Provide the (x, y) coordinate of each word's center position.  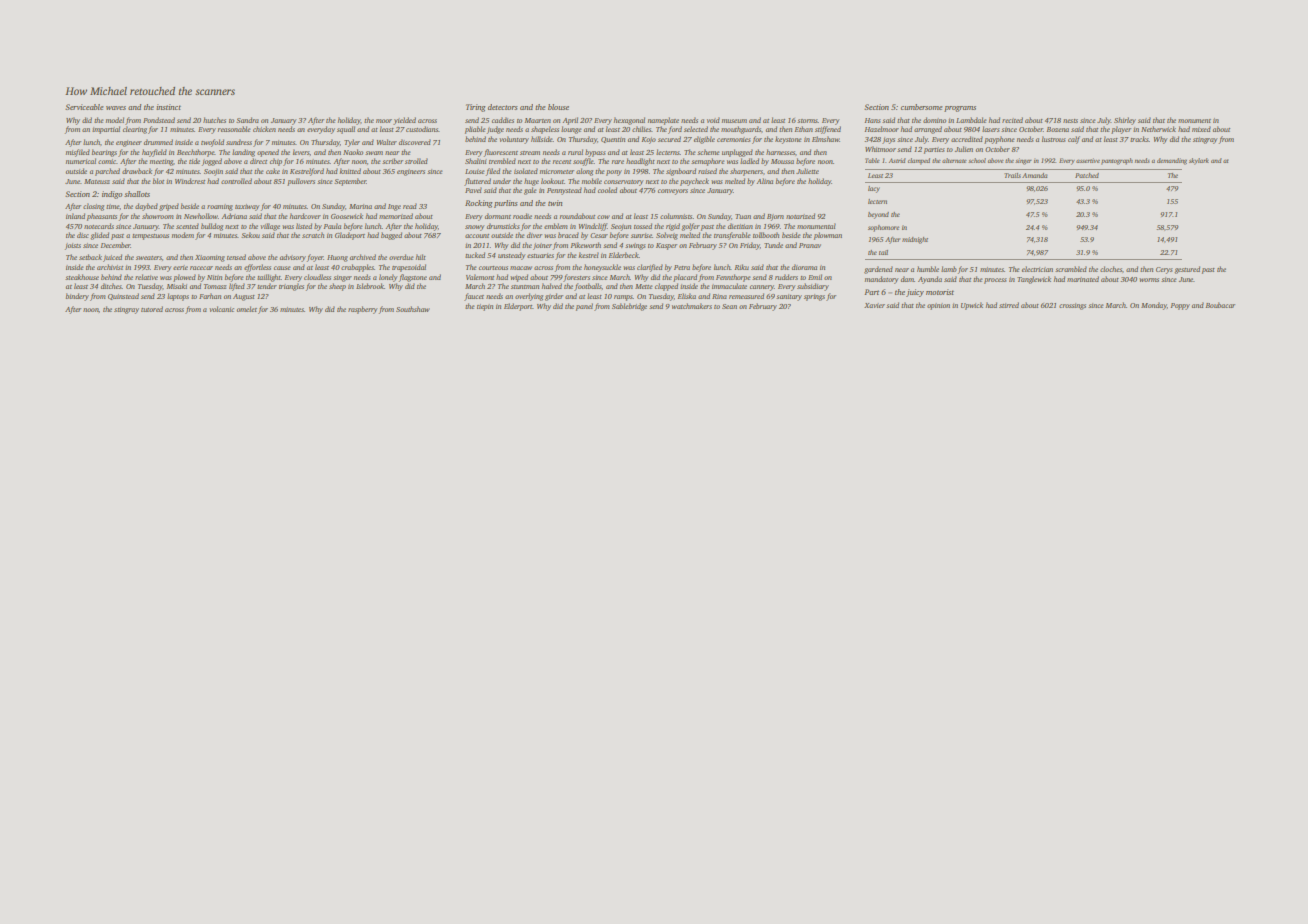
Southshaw (413, 309)
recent (562, 162)
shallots (137, 194)
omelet (247, 309)
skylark (1199, 161)
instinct (168, 107)
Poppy (1180, 306)
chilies (641, 129)
